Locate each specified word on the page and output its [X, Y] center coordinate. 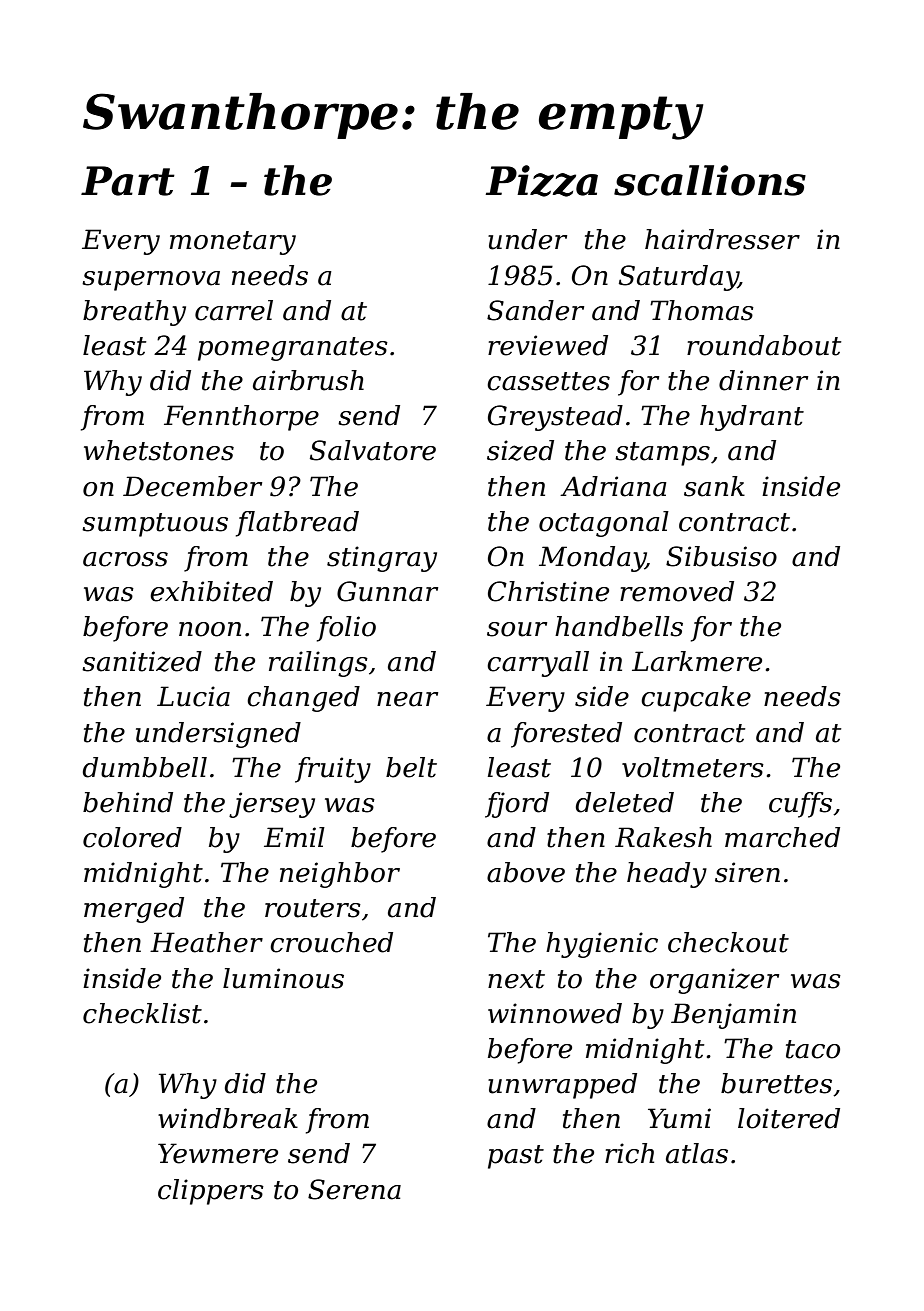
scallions [710, 180]
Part [128, 181]
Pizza [541, 181]
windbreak [228, 1118]
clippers [211, 1192]
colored [132, 837]
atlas [697, 1153]
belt [411, 767]
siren [747, 872]
